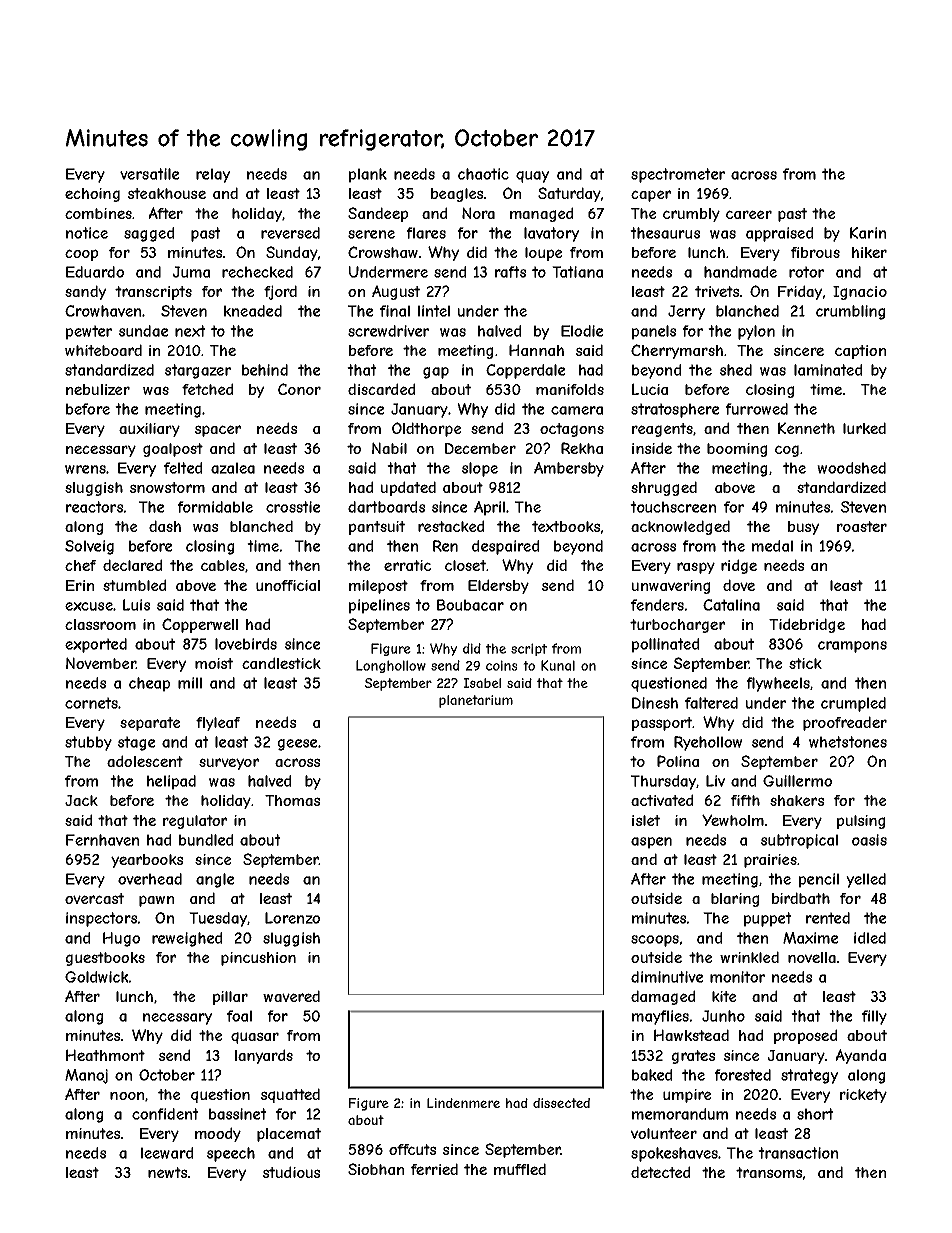 This page has height=1233, width=952. What do you see at coordinates (483, 174) in the page?
I see `chaotic` at bounding box center [483, 174].
